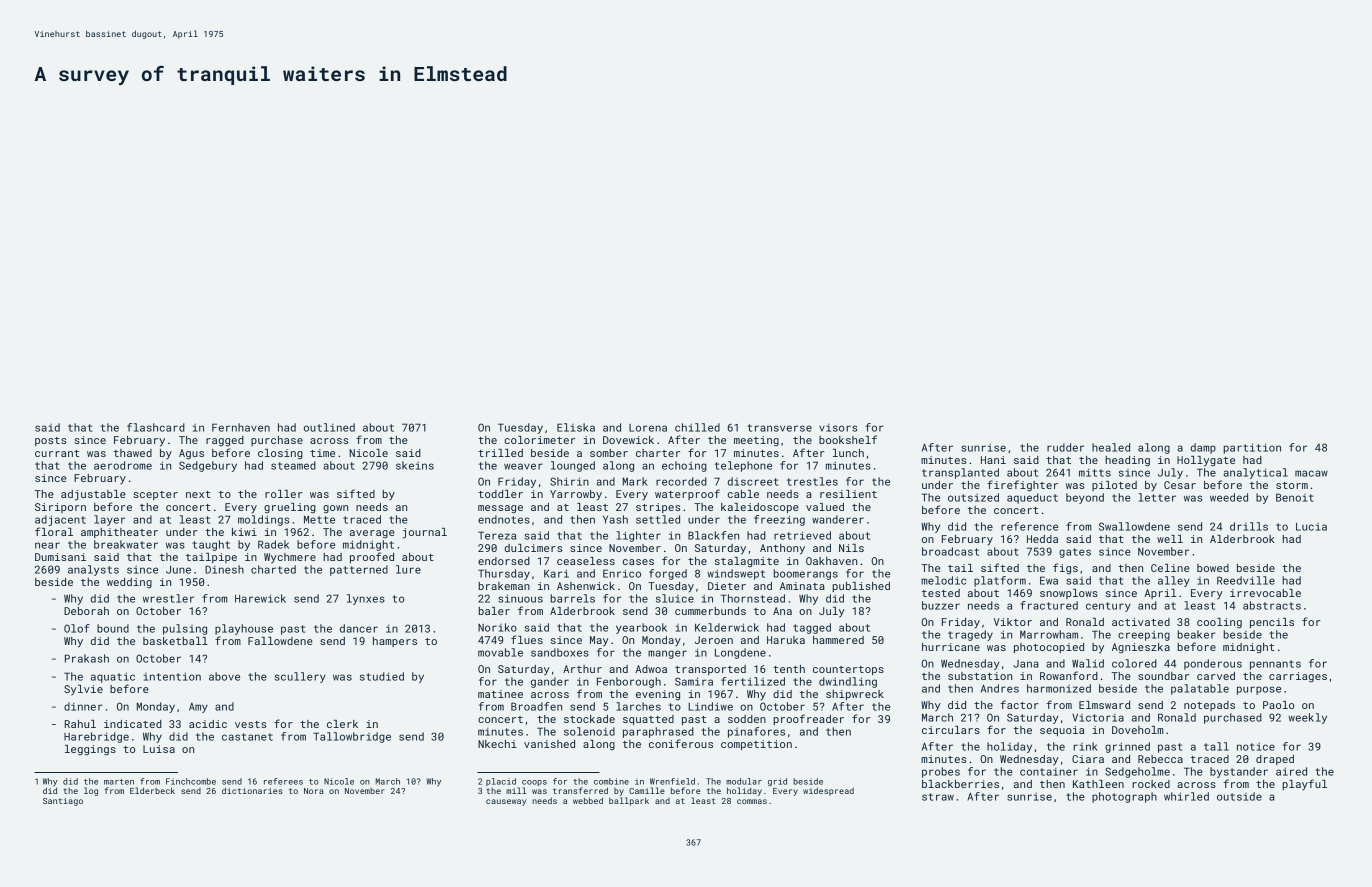 Image resolution: width=1372 pixels, height=887 pixels. Describe the element at coordinates (77, 628) in the document. I see `Olof` at that location.
